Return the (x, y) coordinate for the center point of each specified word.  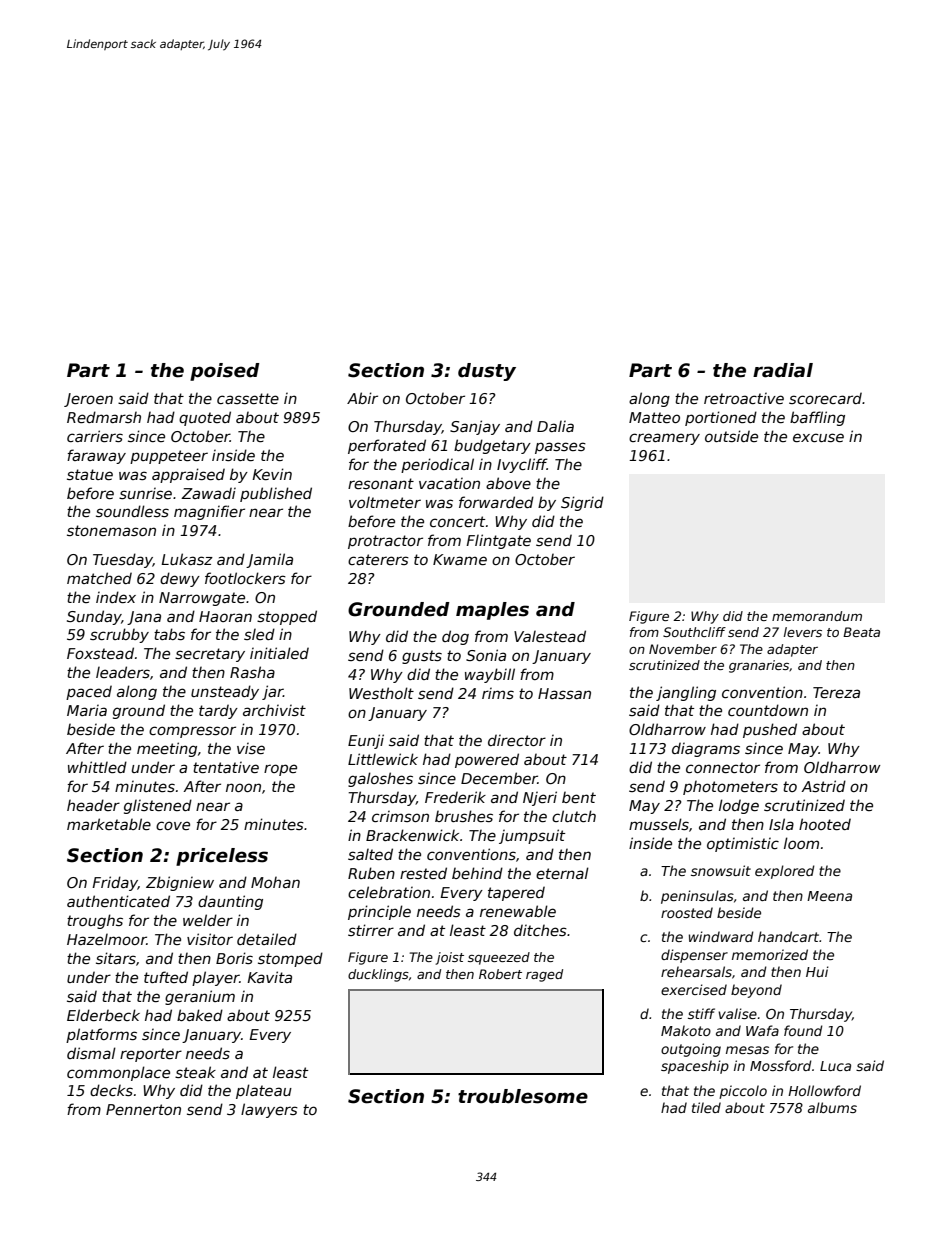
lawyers (269, 1110)
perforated (387, 446)
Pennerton (143, 1109)
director (517, 740)
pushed (770, 730)
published (276, 494)
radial (783, 370)
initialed (279, 653)
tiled (706, 1107)
